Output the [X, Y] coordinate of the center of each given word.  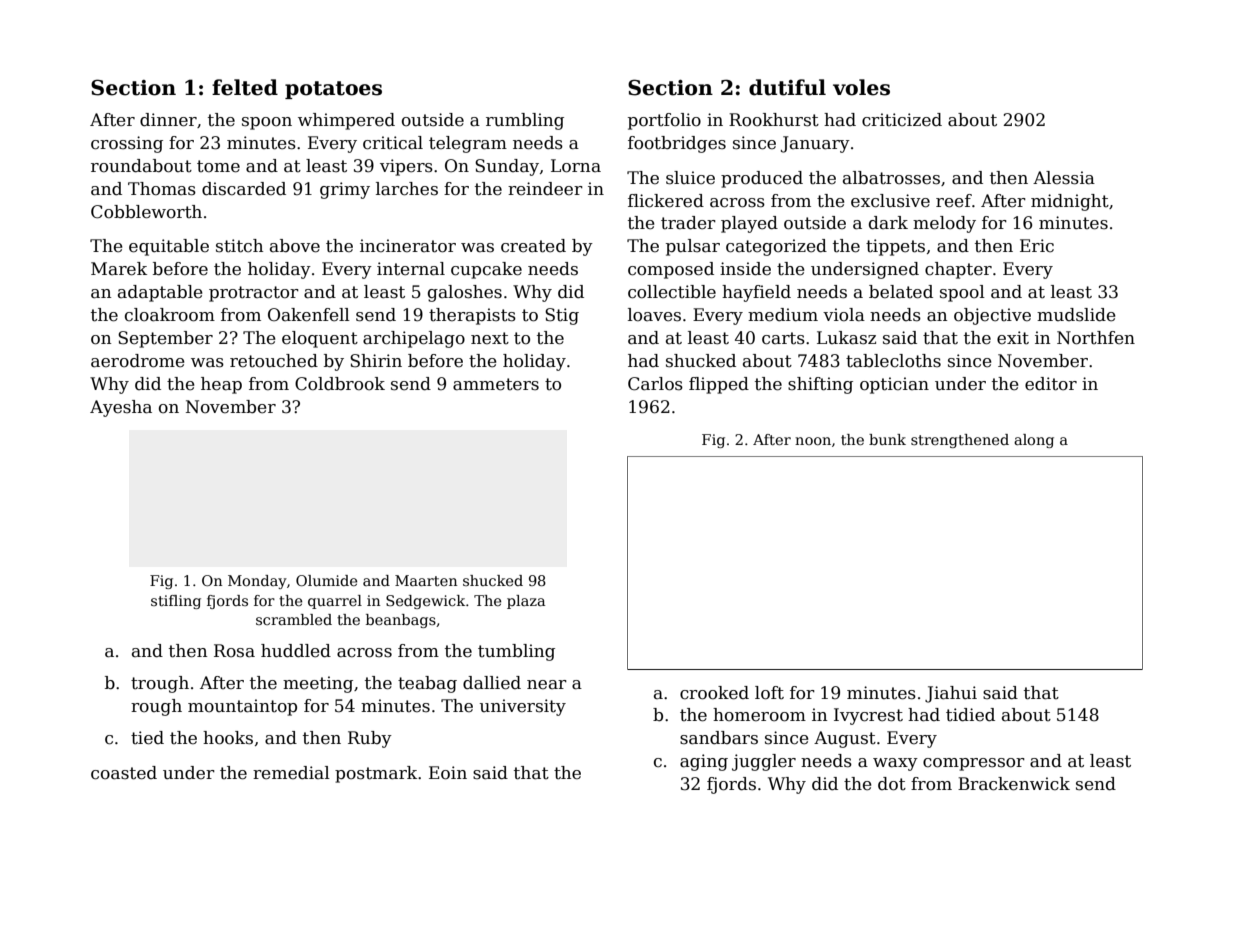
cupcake [486, 270]
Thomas [162, 189]
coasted [124, 773]
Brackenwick [1014, 784]
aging [704, 762]
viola [844, 315]
